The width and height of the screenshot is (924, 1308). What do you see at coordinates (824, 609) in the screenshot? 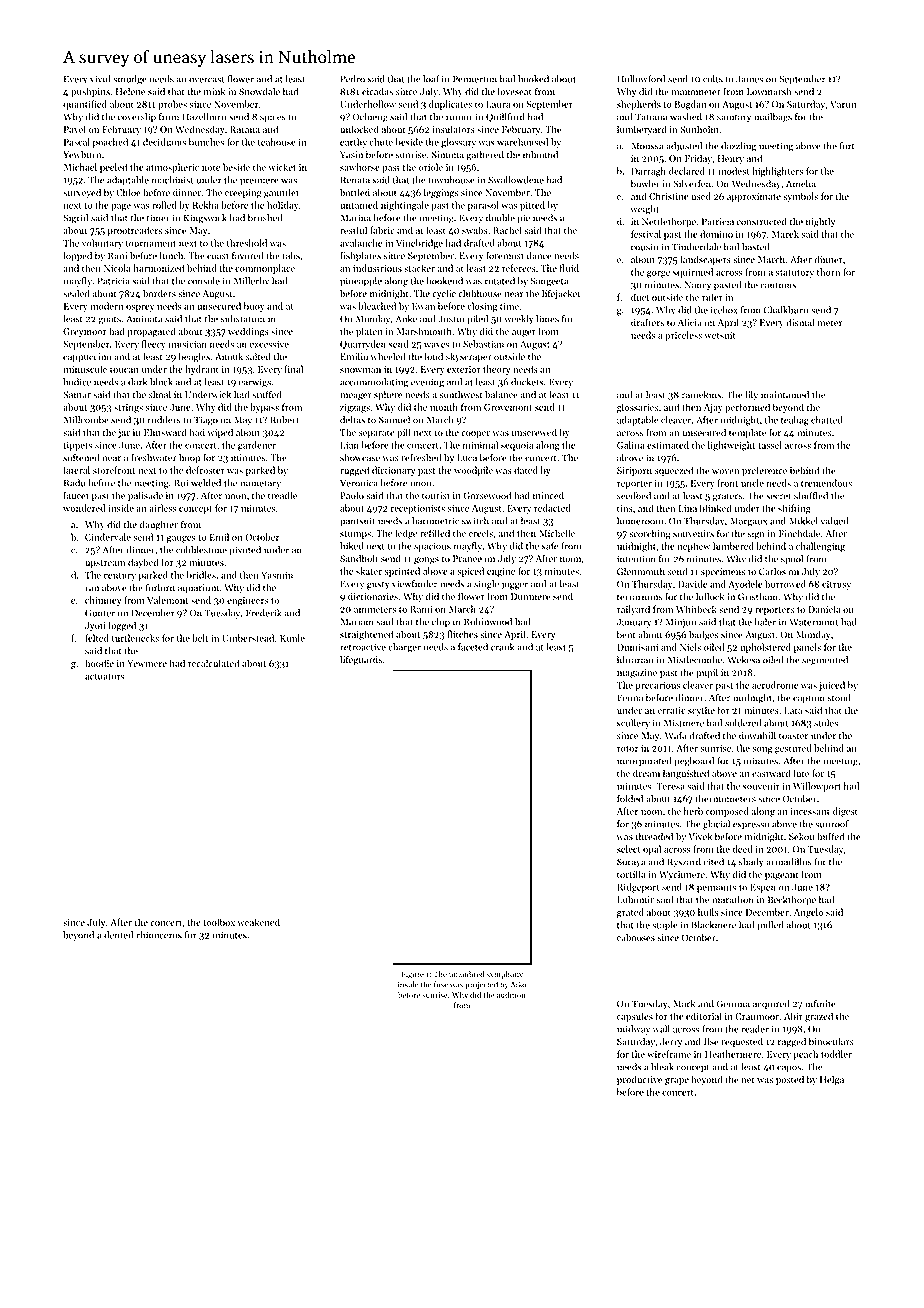
I see `Daniela` at bounding box center [824, 609].
